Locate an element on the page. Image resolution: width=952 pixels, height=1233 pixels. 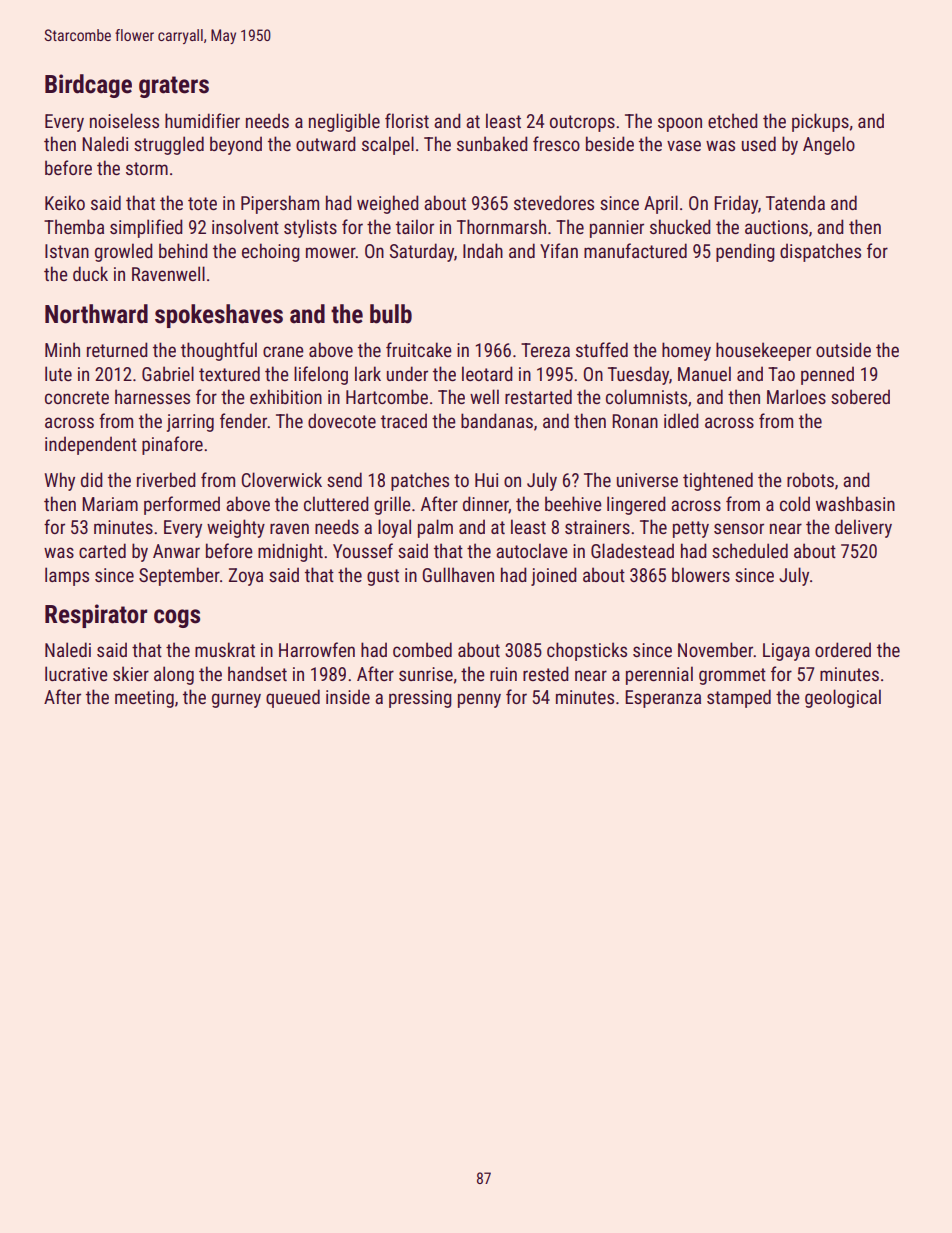
grille is located at coordinates (392, 505).
